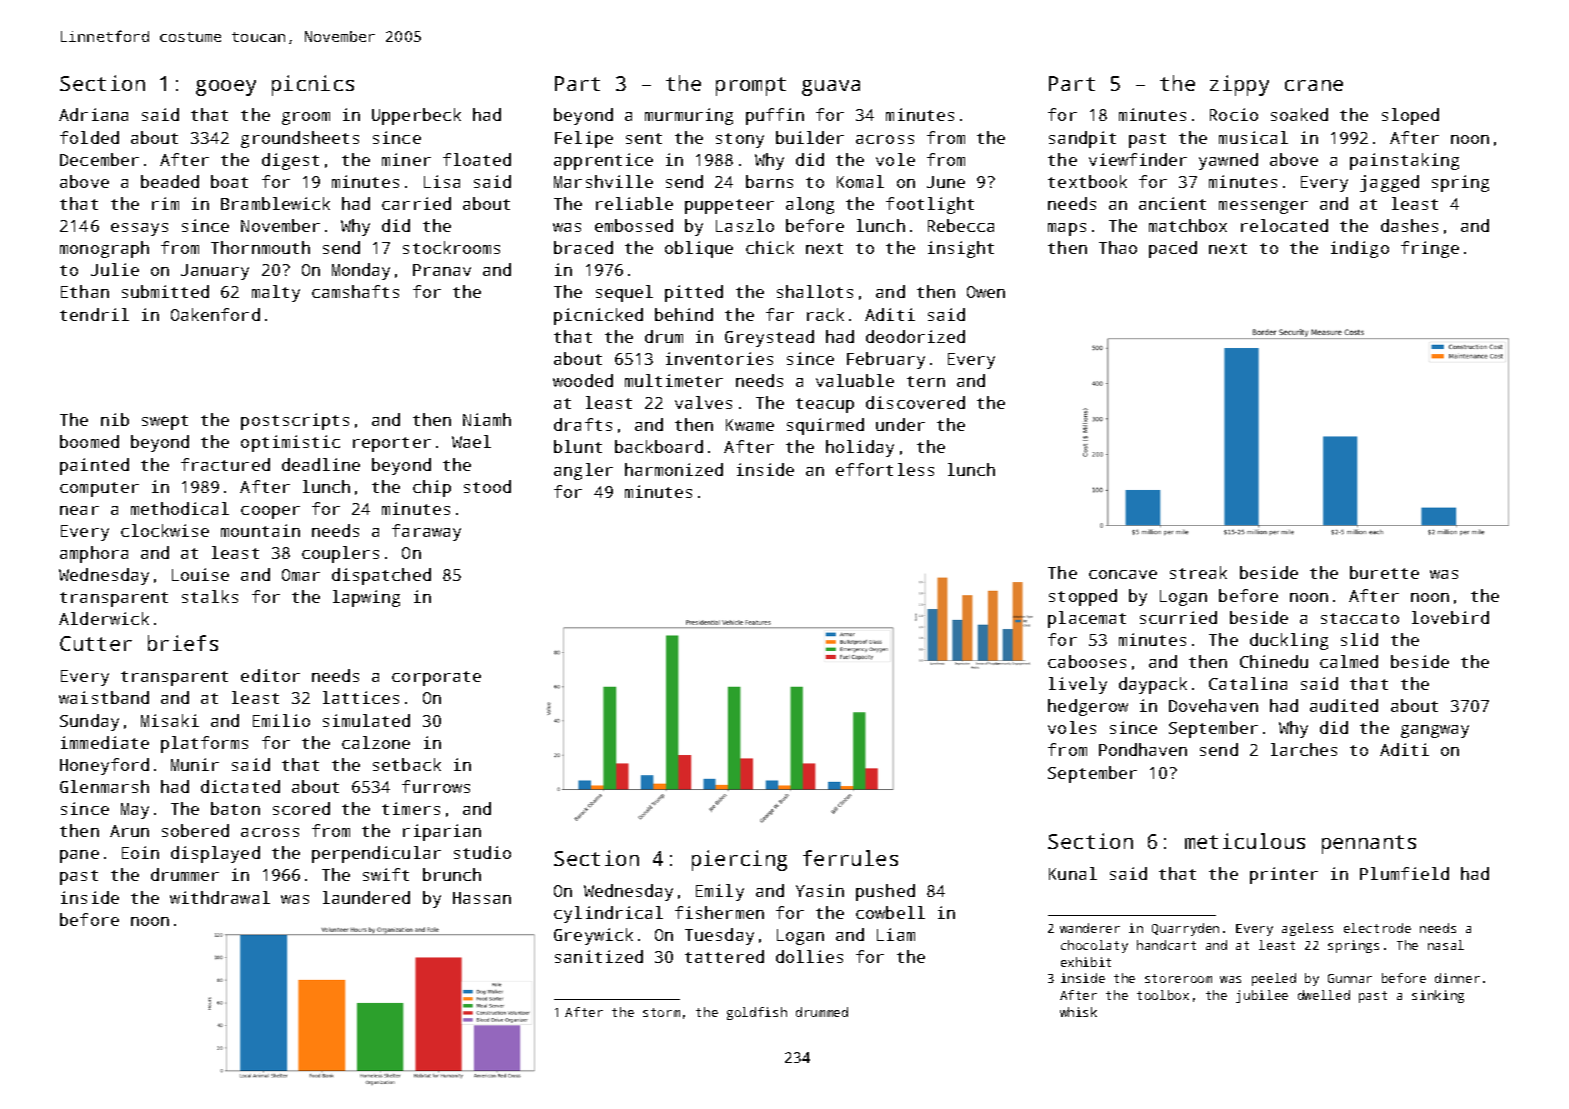 This screenshot has height=1109, width=1569. Describe the element at coordinates (1438, 996) in the screenshot. I see `sinking` at that location.
